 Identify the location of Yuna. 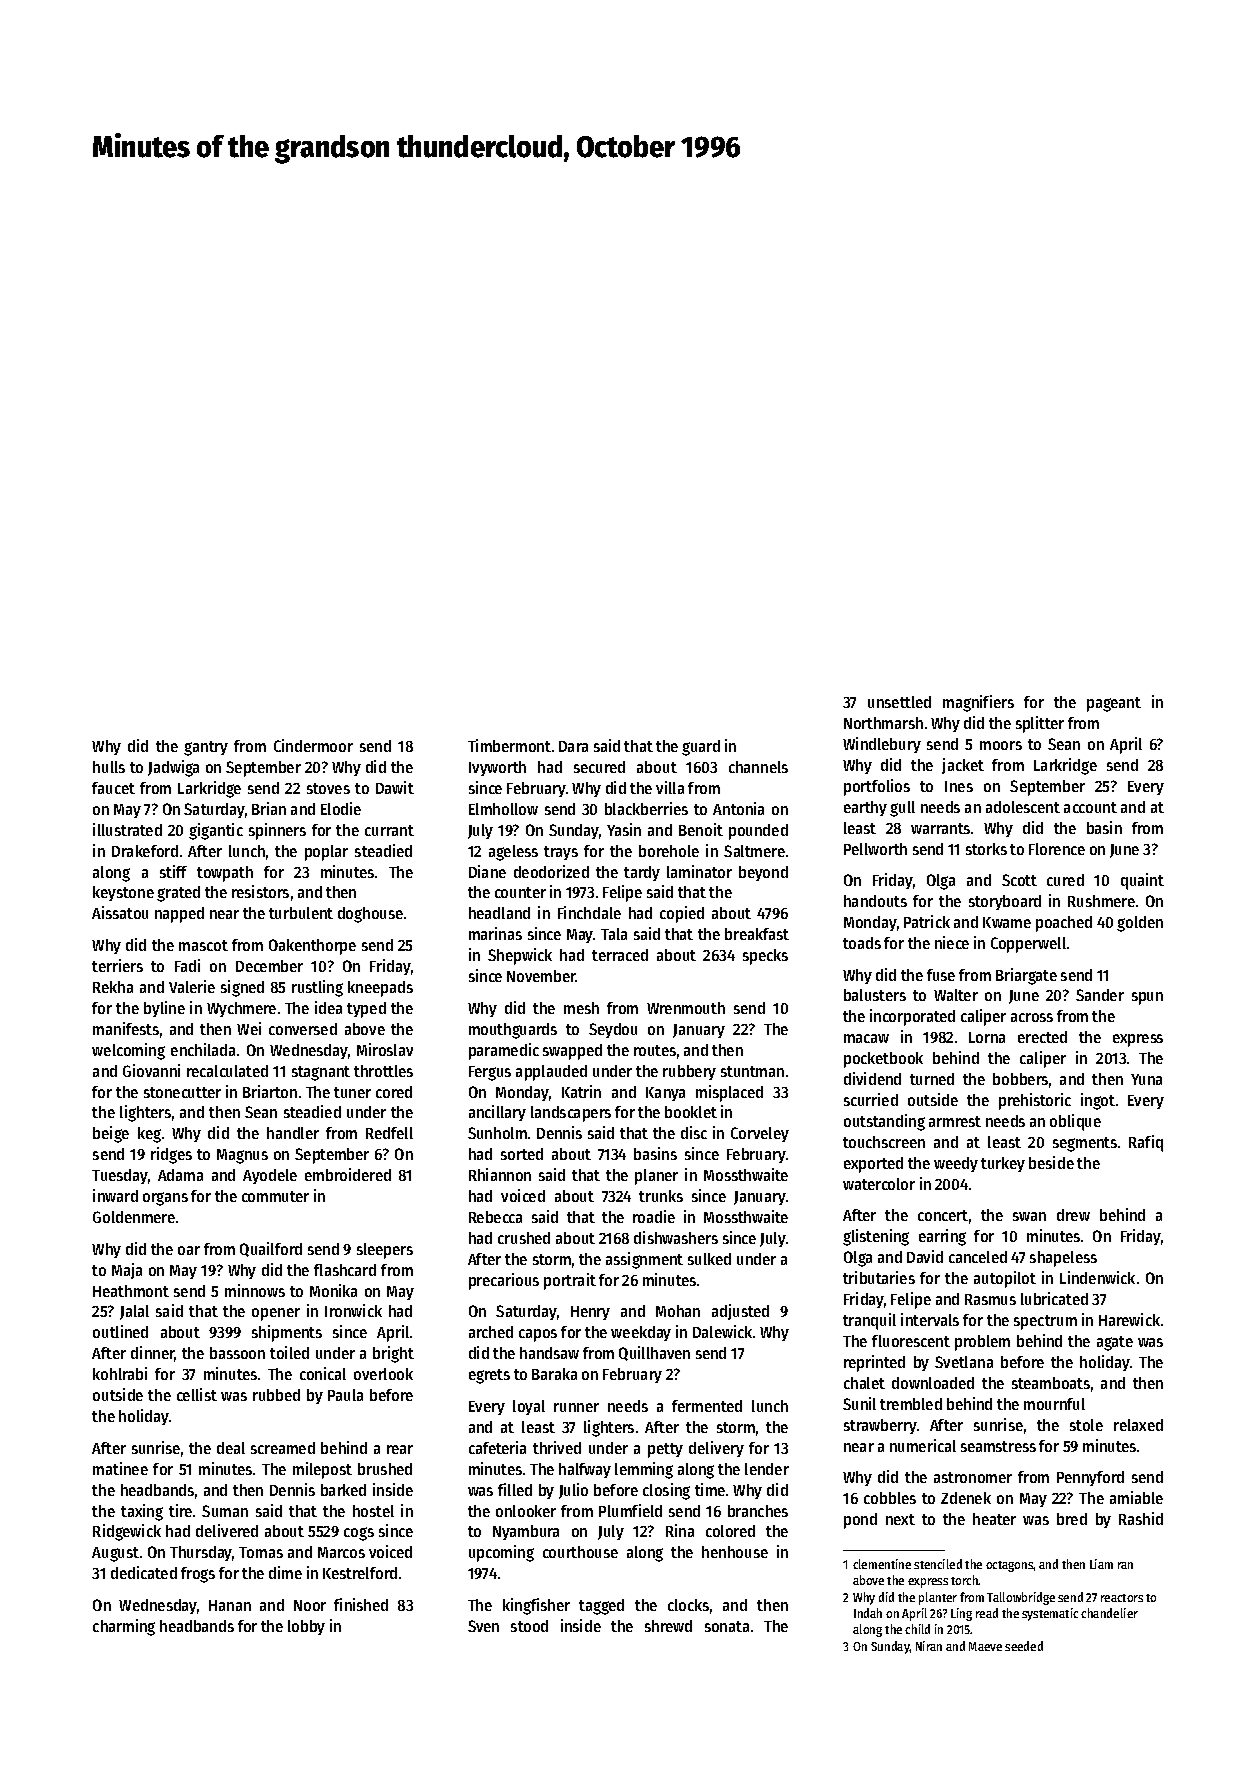
(1146, 1079).
